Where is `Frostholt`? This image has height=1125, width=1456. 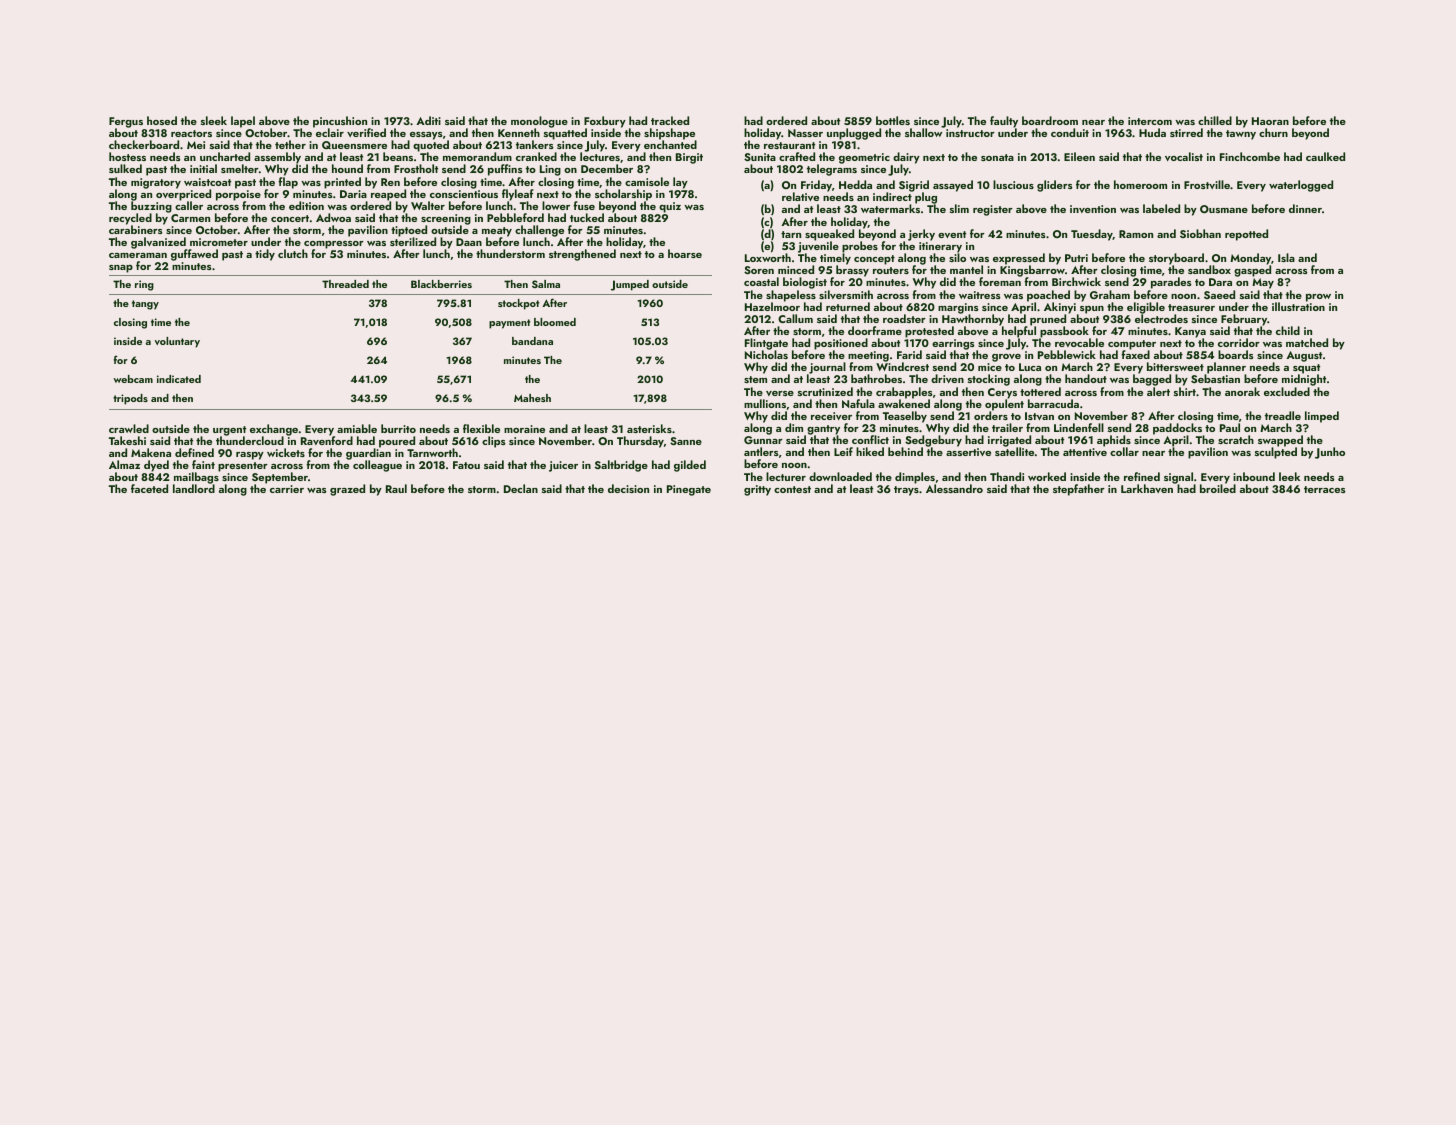 Frostholt is located at coordinates (416, 168).
